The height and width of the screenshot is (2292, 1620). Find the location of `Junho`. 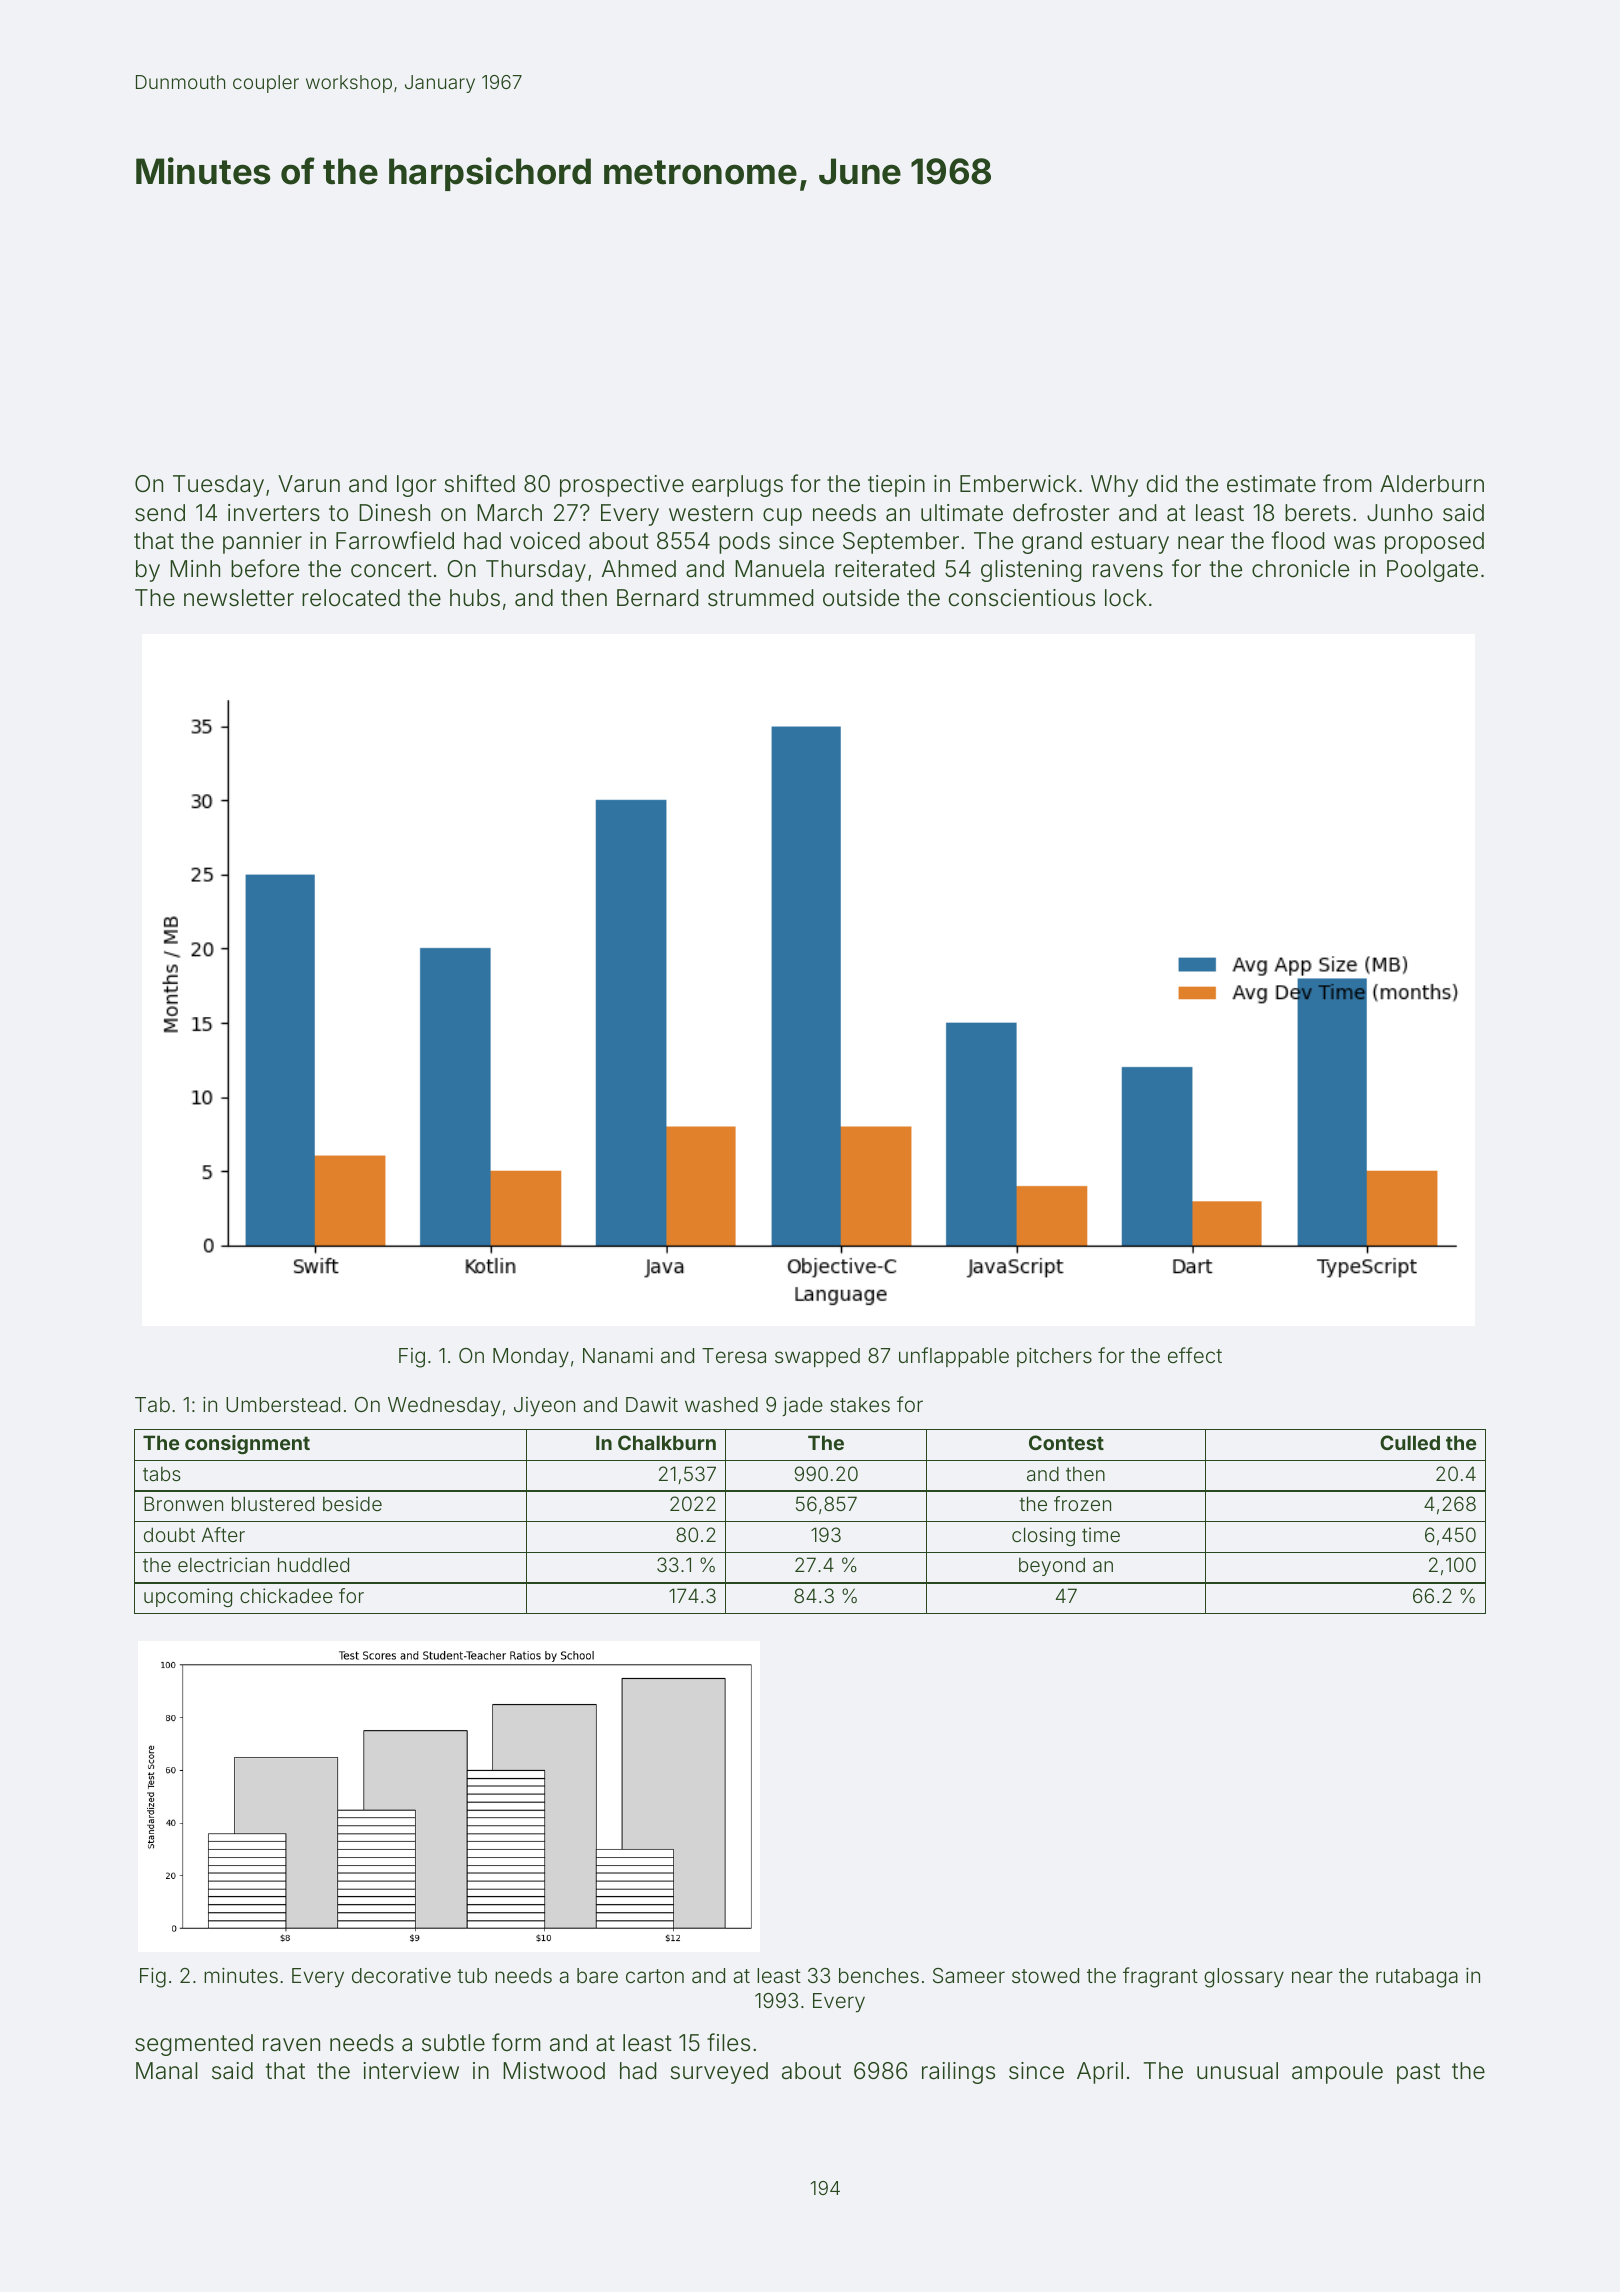

Junho is located at coordinates (1400, 512).
